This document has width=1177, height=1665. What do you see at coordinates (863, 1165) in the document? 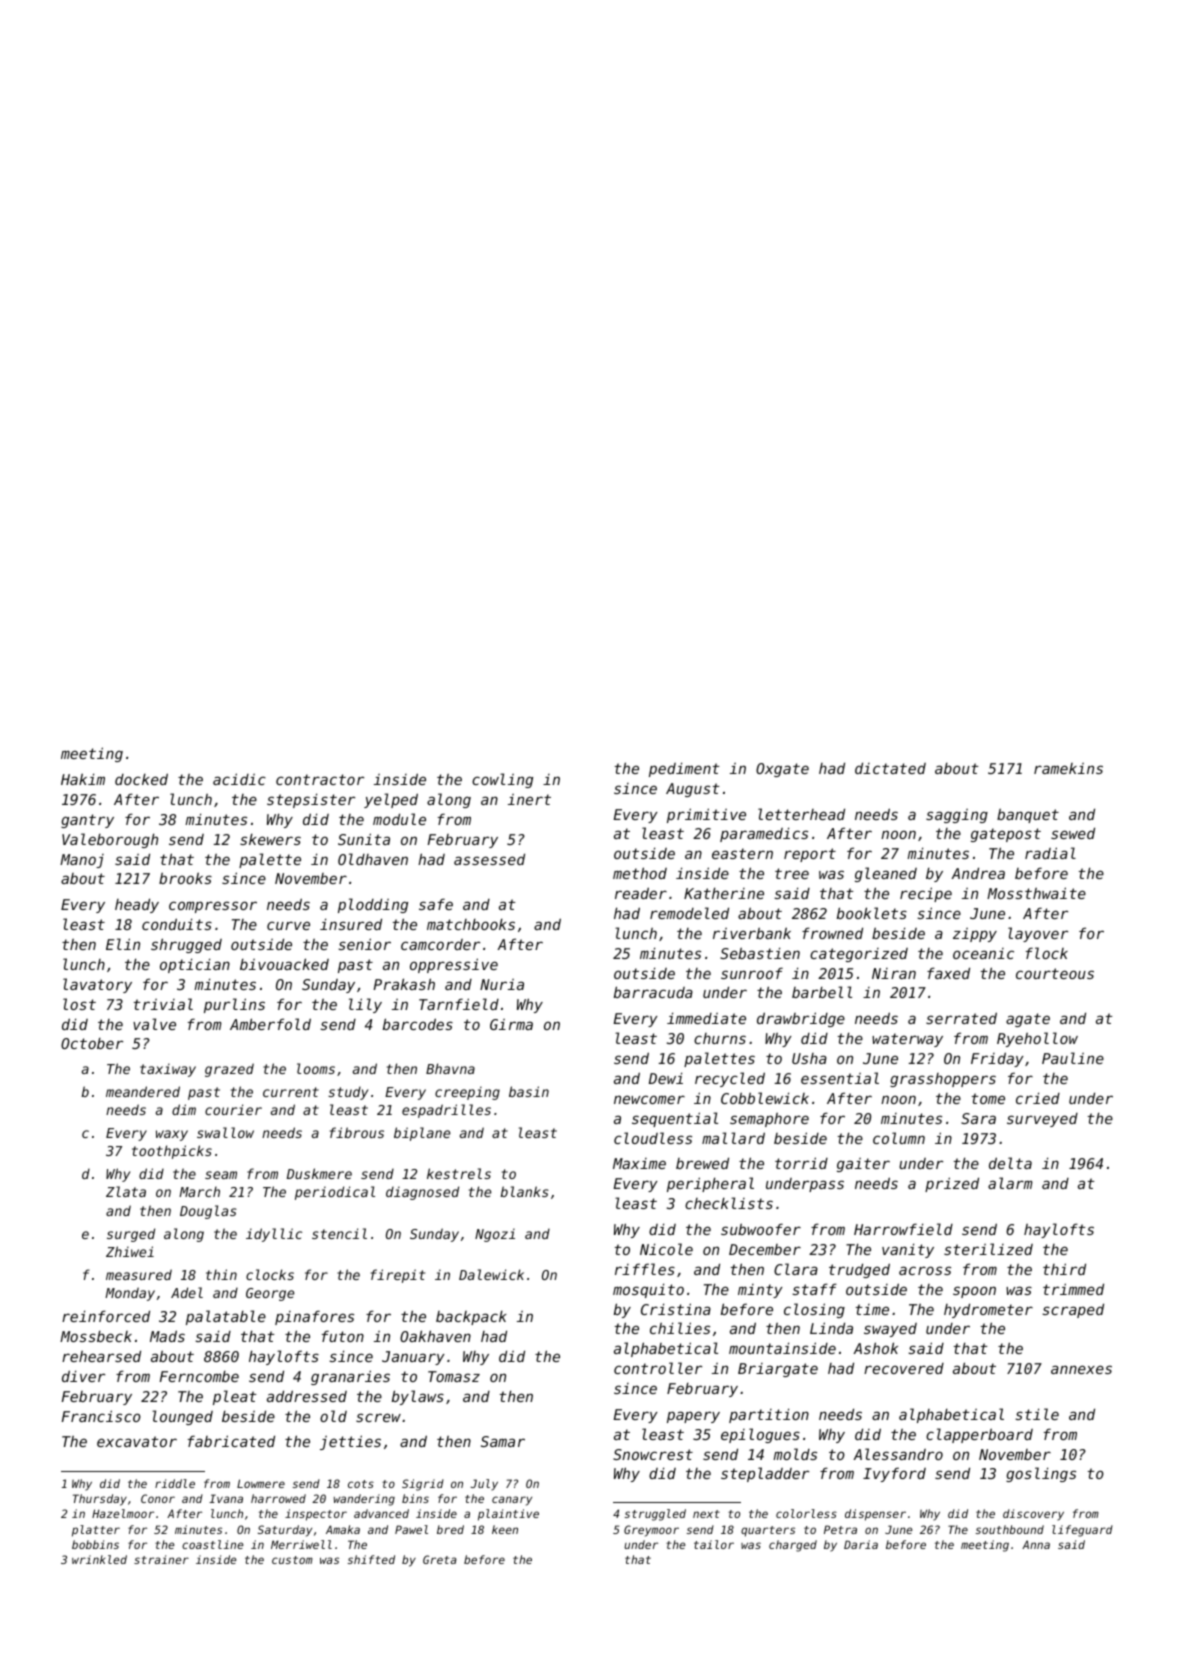
I see `gaiter` at bounding box center [863, 1165].
